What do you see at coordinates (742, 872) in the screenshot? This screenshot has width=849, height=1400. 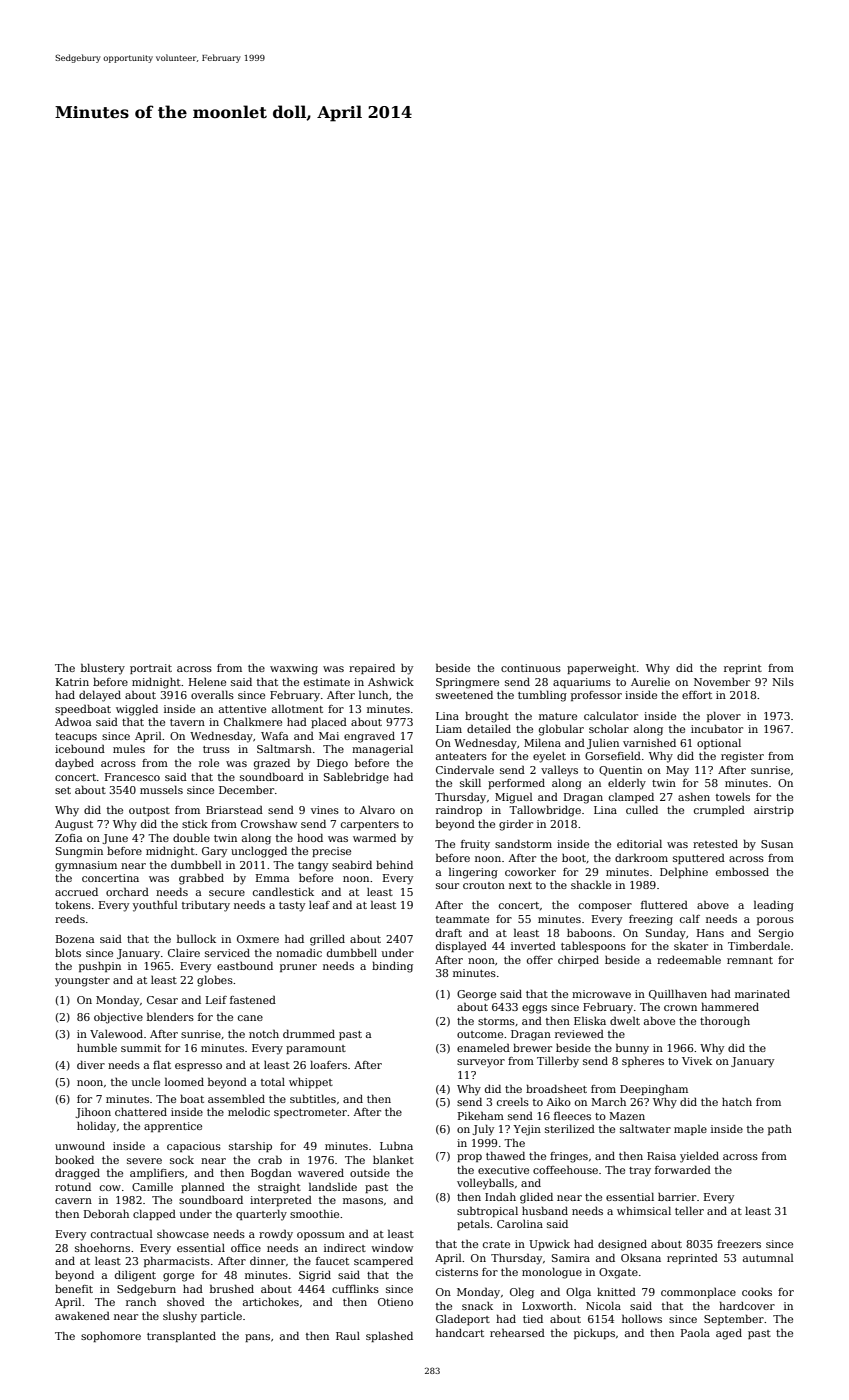 I see `embossed` at bounding box center [742, 872].
